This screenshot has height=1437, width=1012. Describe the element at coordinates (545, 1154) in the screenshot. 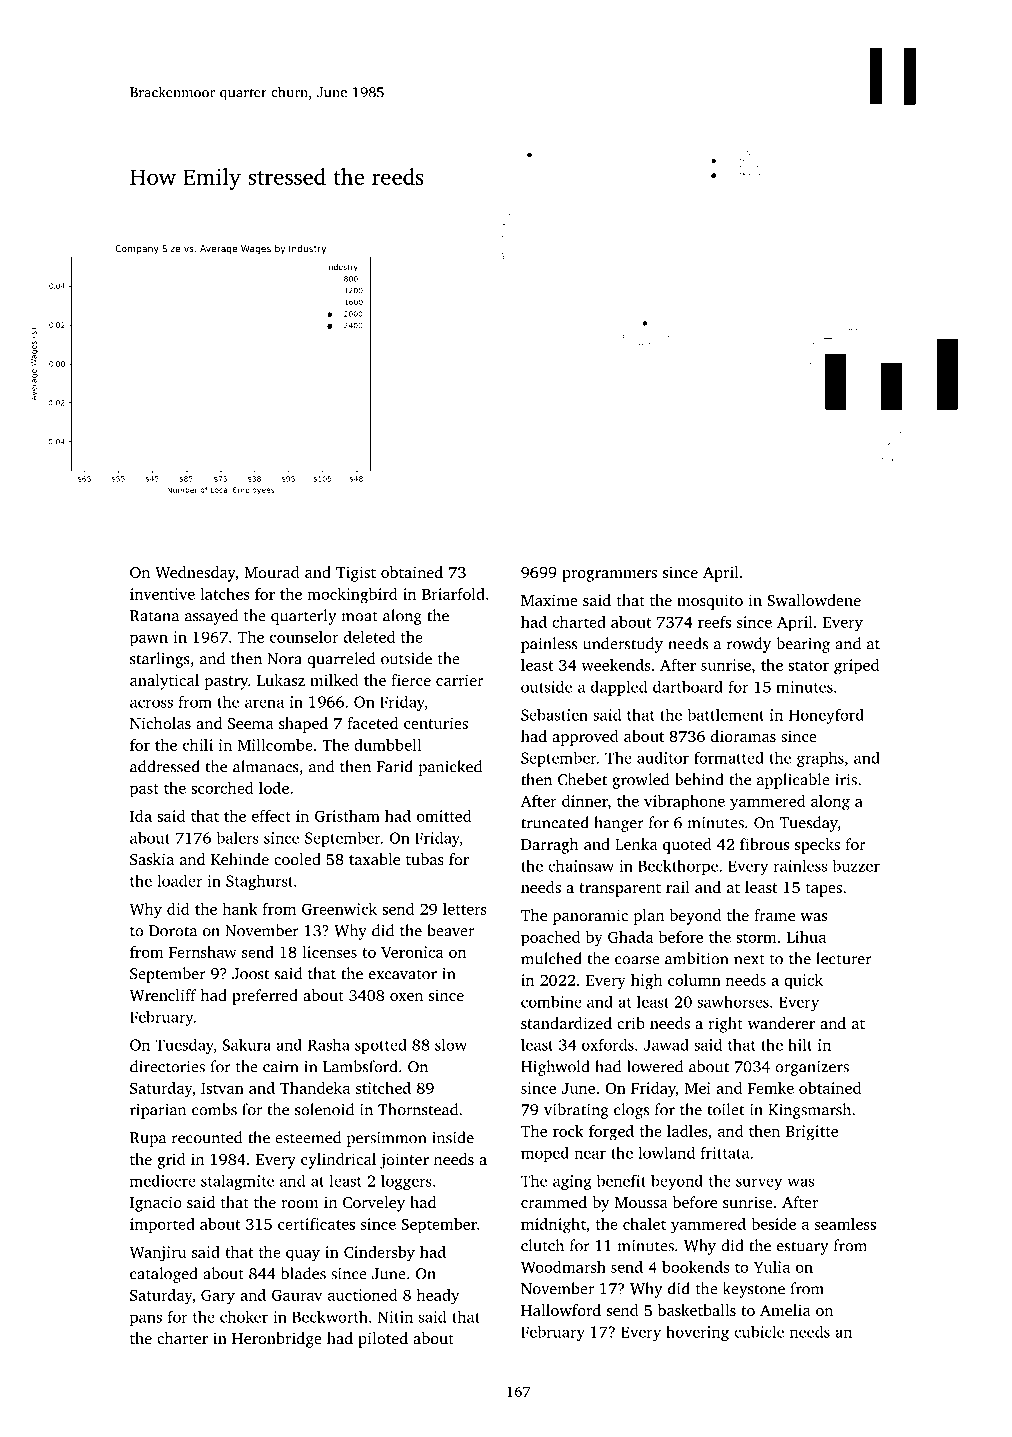

I see `moped` at that location.
